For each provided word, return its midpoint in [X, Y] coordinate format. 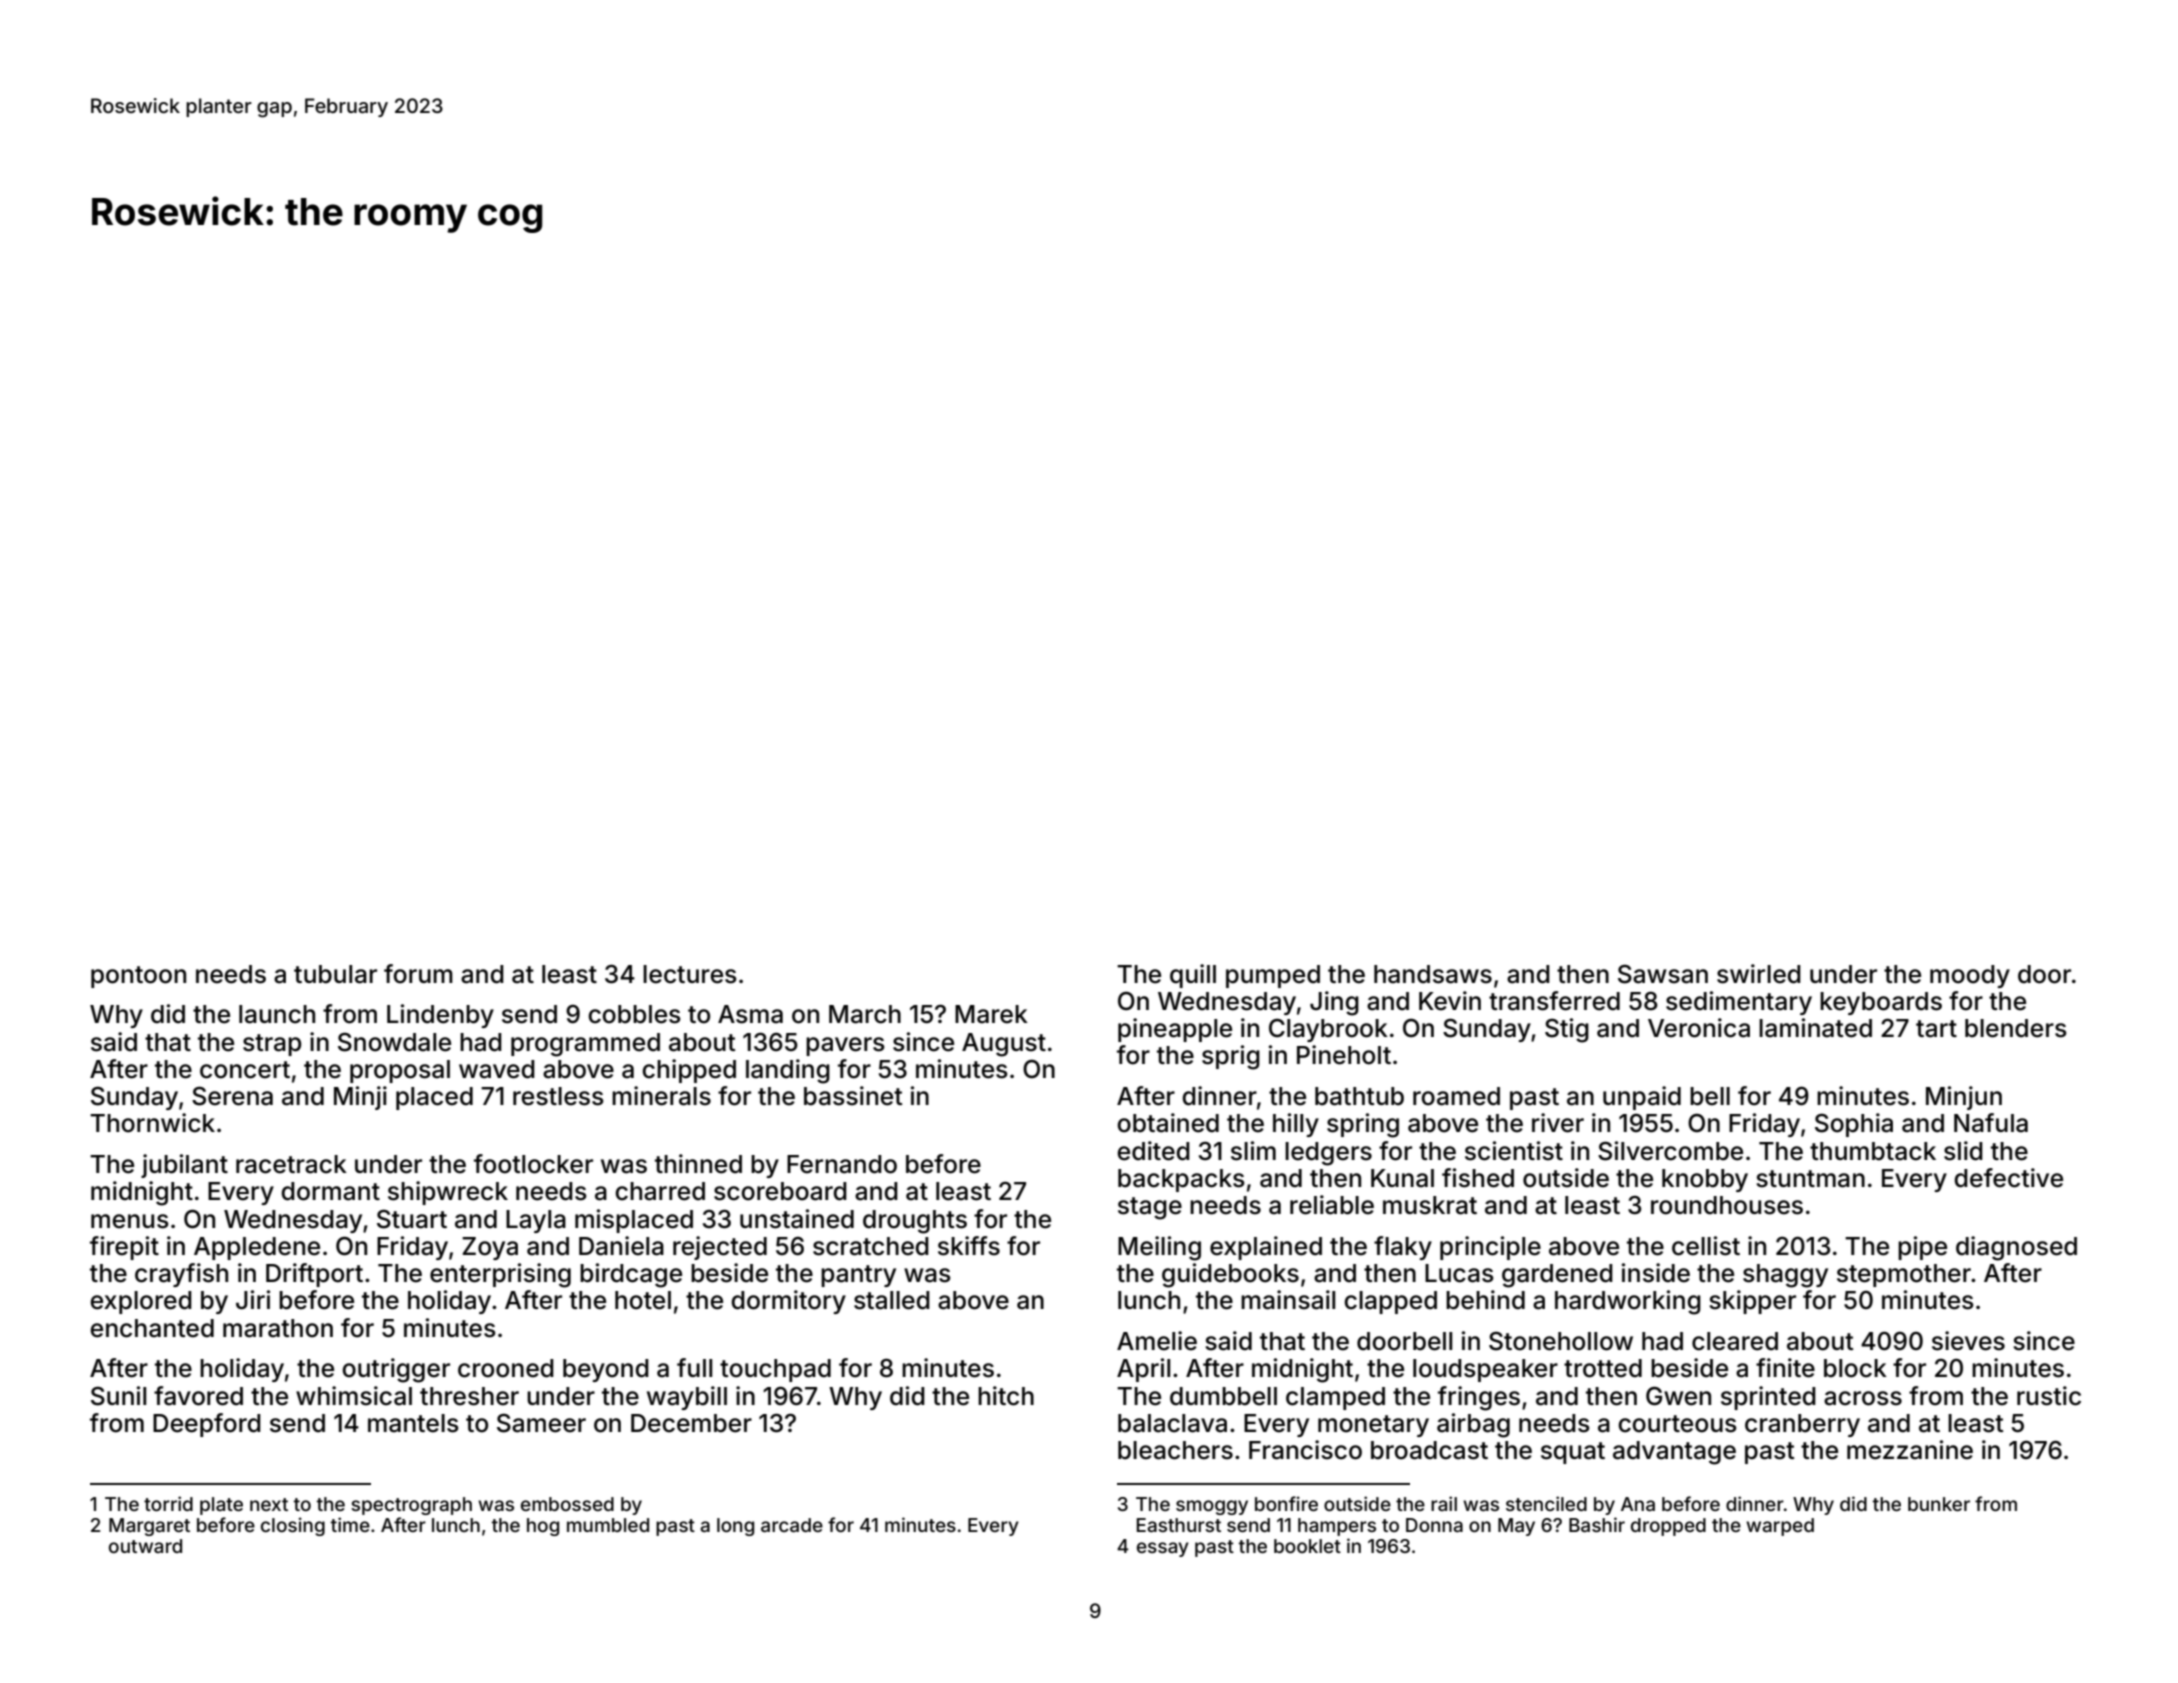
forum [418, 974]
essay [1163, 1549]
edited [1153, 1151]
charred [660, 1191]
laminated [1815, 1028]
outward [145, 1546]
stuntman [1810, 1179]
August [1004, 1045]
